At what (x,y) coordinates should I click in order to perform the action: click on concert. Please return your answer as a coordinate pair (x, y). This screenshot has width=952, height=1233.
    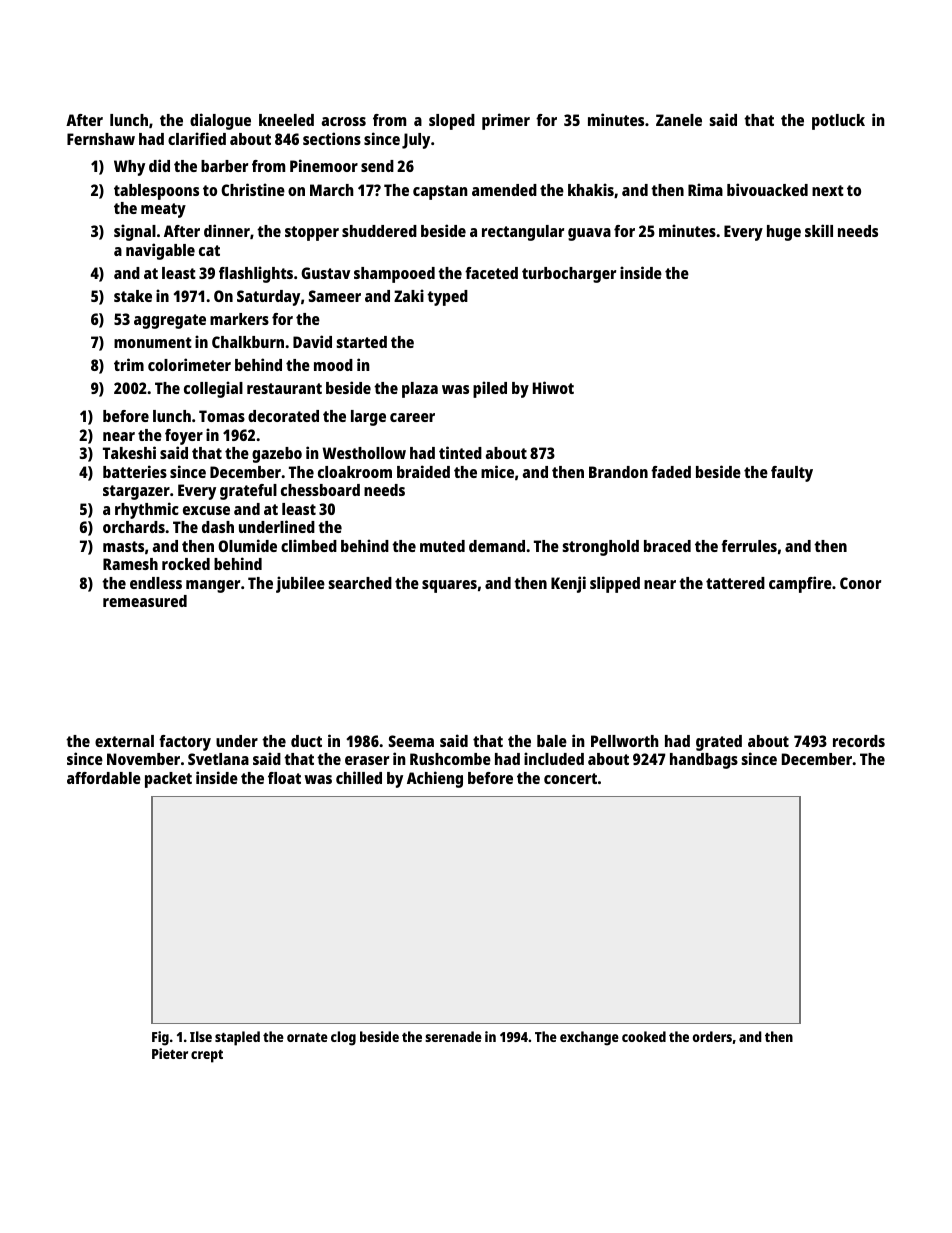
    Looking at the image, I should click on (570, 778).
